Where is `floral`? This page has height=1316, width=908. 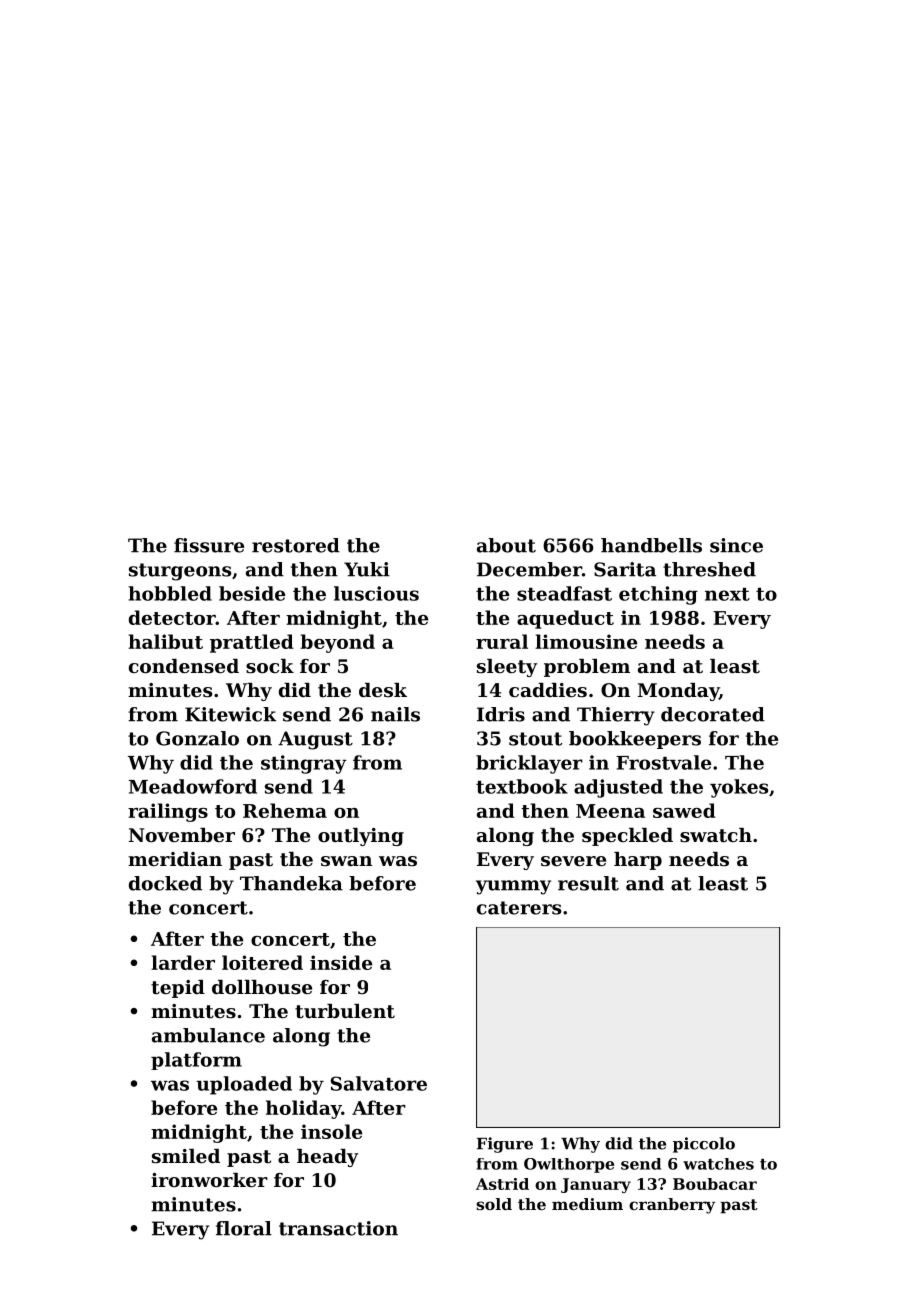
floral is located at coordinates (244, 1228).
